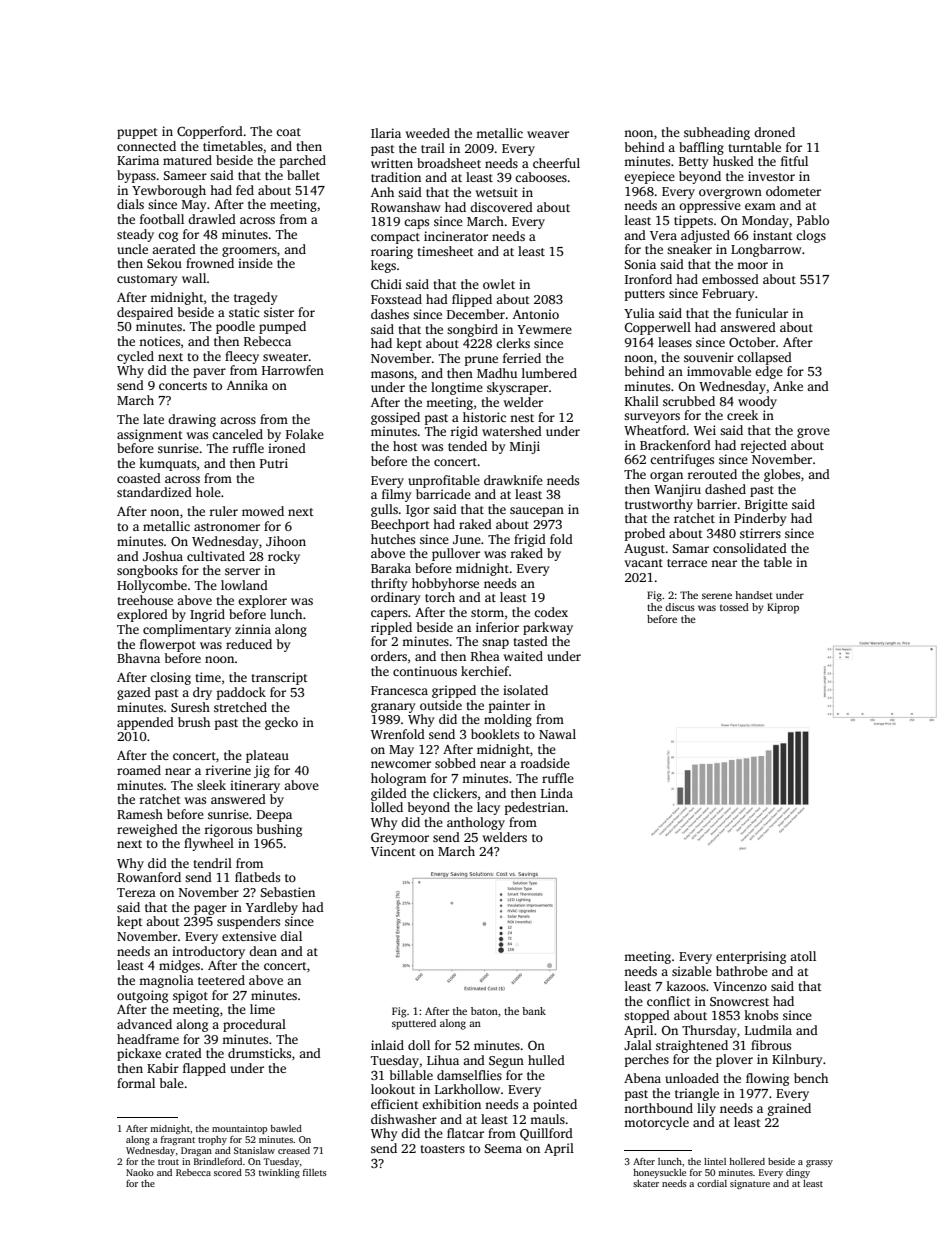 This screenshot has height=1233, width=952. What do you see at coordinates (710, 206) in the screenshot?
I see `oppressive` at bounding box center [710, 206].
